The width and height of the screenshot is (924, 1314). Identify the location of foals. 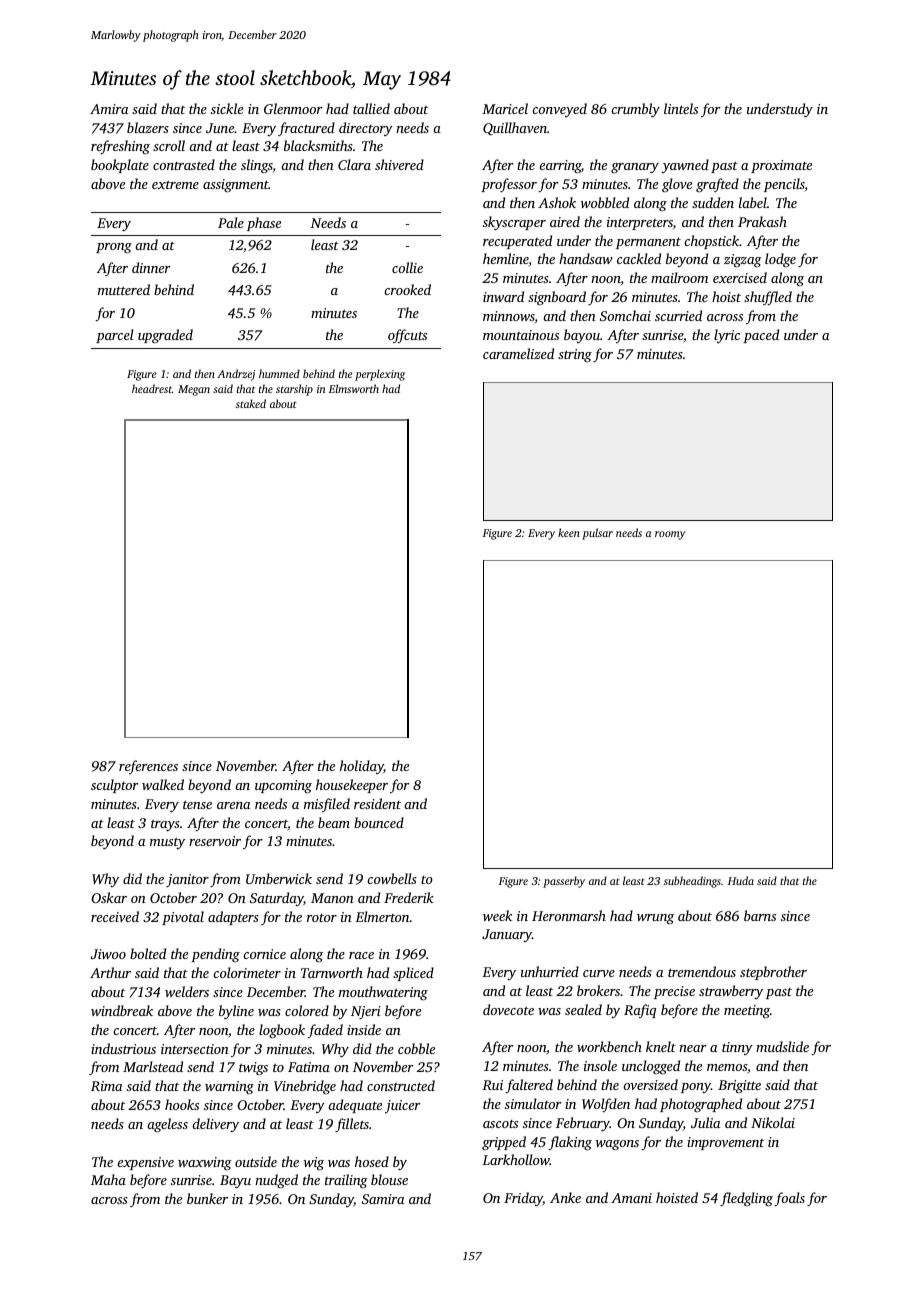
(789, 1199).
